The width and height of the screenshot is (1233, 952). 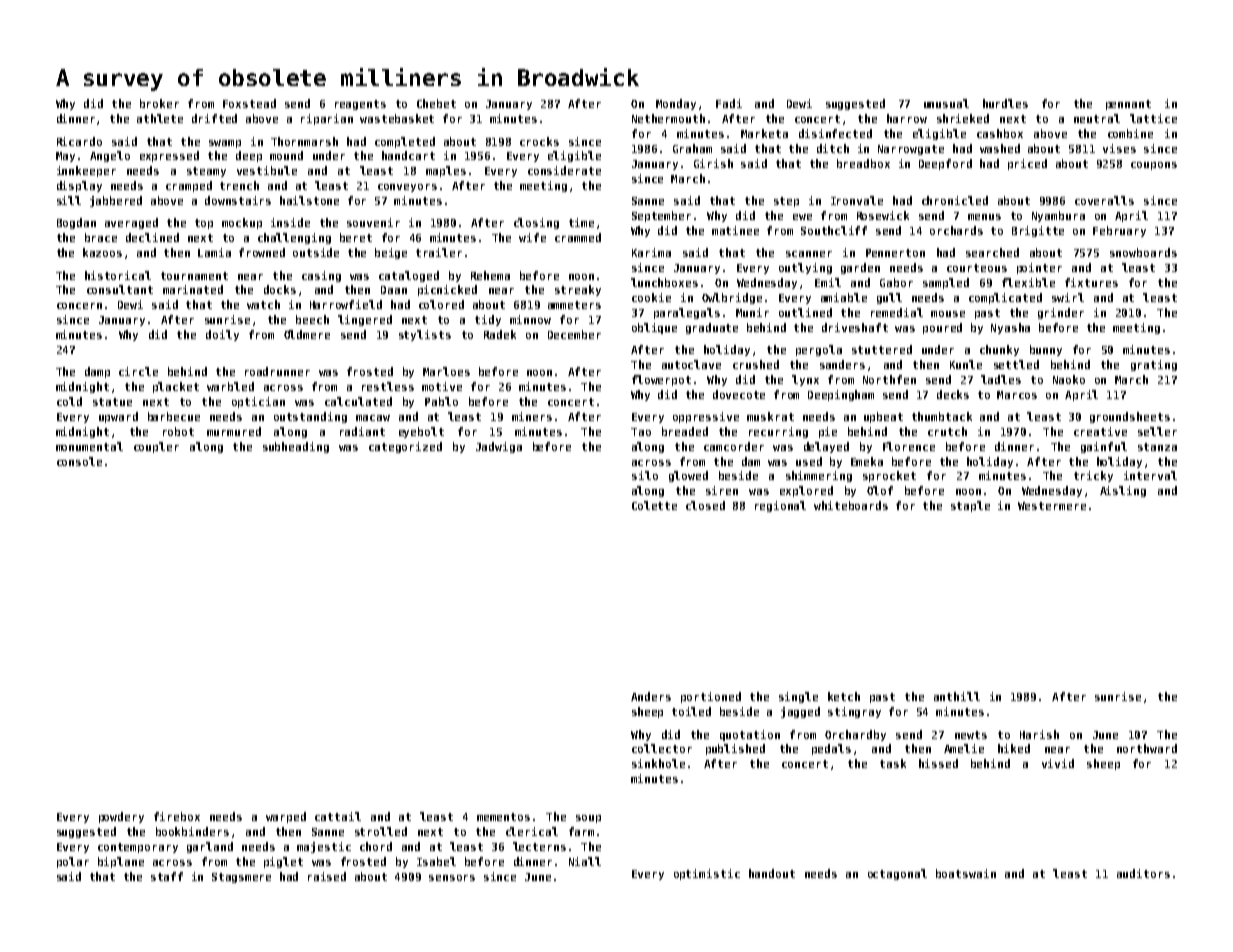 I want to click on cramped, so click(x=189, y=186).
